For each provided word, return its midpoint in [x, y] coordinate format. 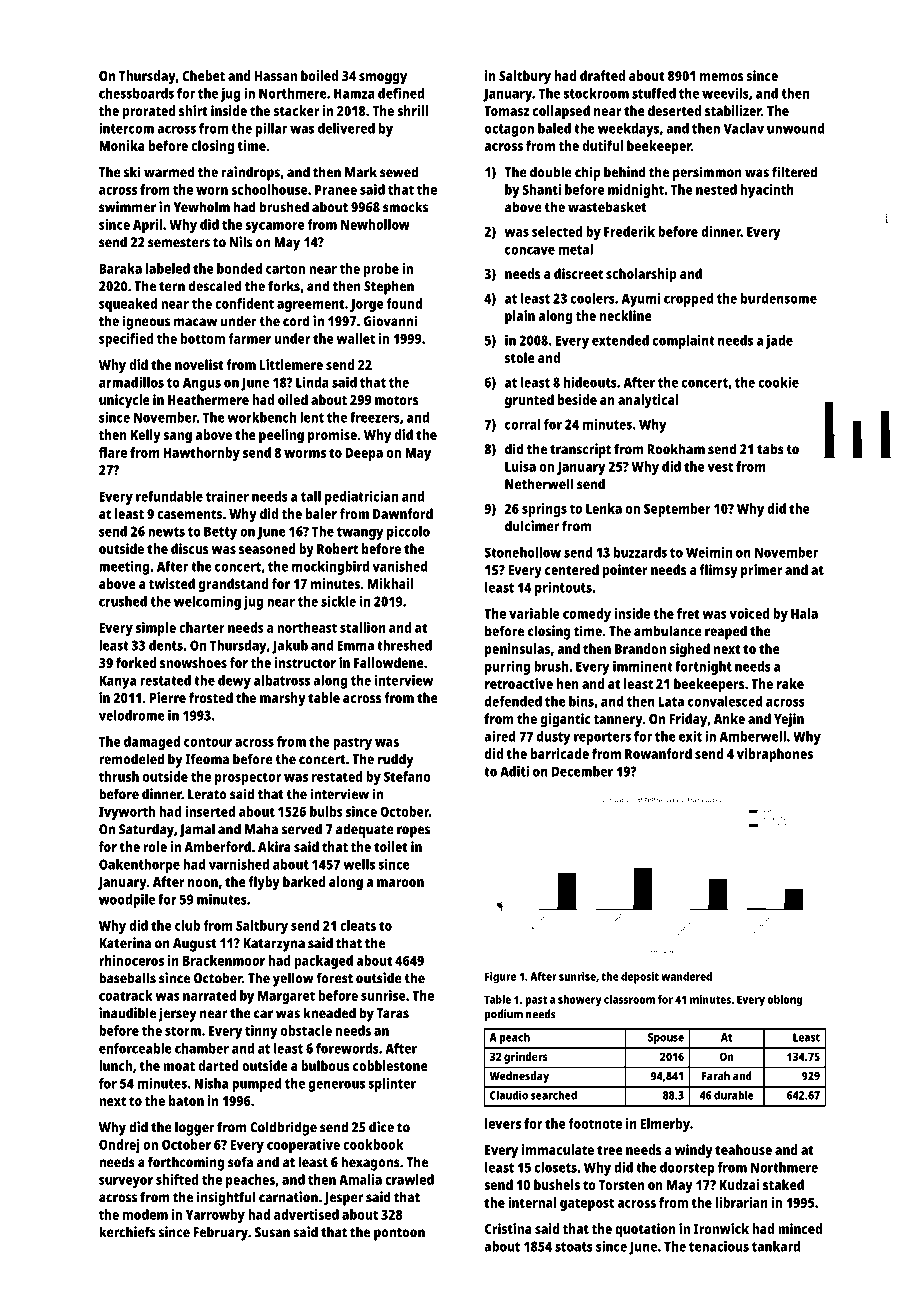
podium [504, 1015]
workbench [261, 417]
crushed [123, 601]
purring [507, 668]
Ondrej [119, 1146]
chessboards [136, 93]
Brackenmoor [224, 960]
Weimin [709, 552]
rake [790, 683]
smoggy [383, 79]
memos [722, 77]
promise [332, 436]
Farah [716, 1076]
